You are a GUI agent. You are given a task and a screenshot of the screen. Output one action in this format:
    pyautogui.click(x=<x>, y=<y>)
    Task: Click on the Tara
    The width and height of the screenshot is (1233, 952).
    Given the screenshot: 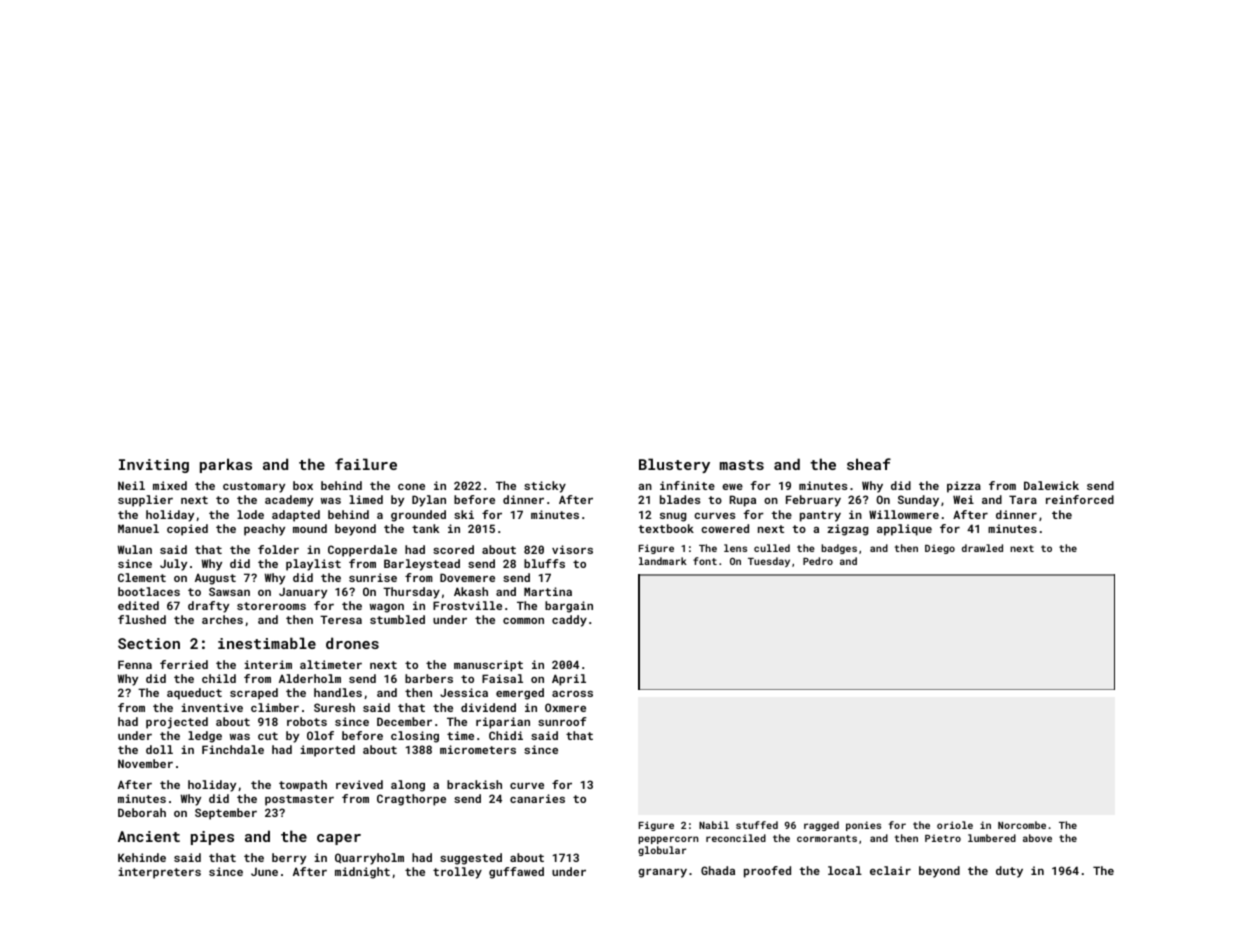 What is the action you would take?
    pyautogui.click(x=1023, y=499)
